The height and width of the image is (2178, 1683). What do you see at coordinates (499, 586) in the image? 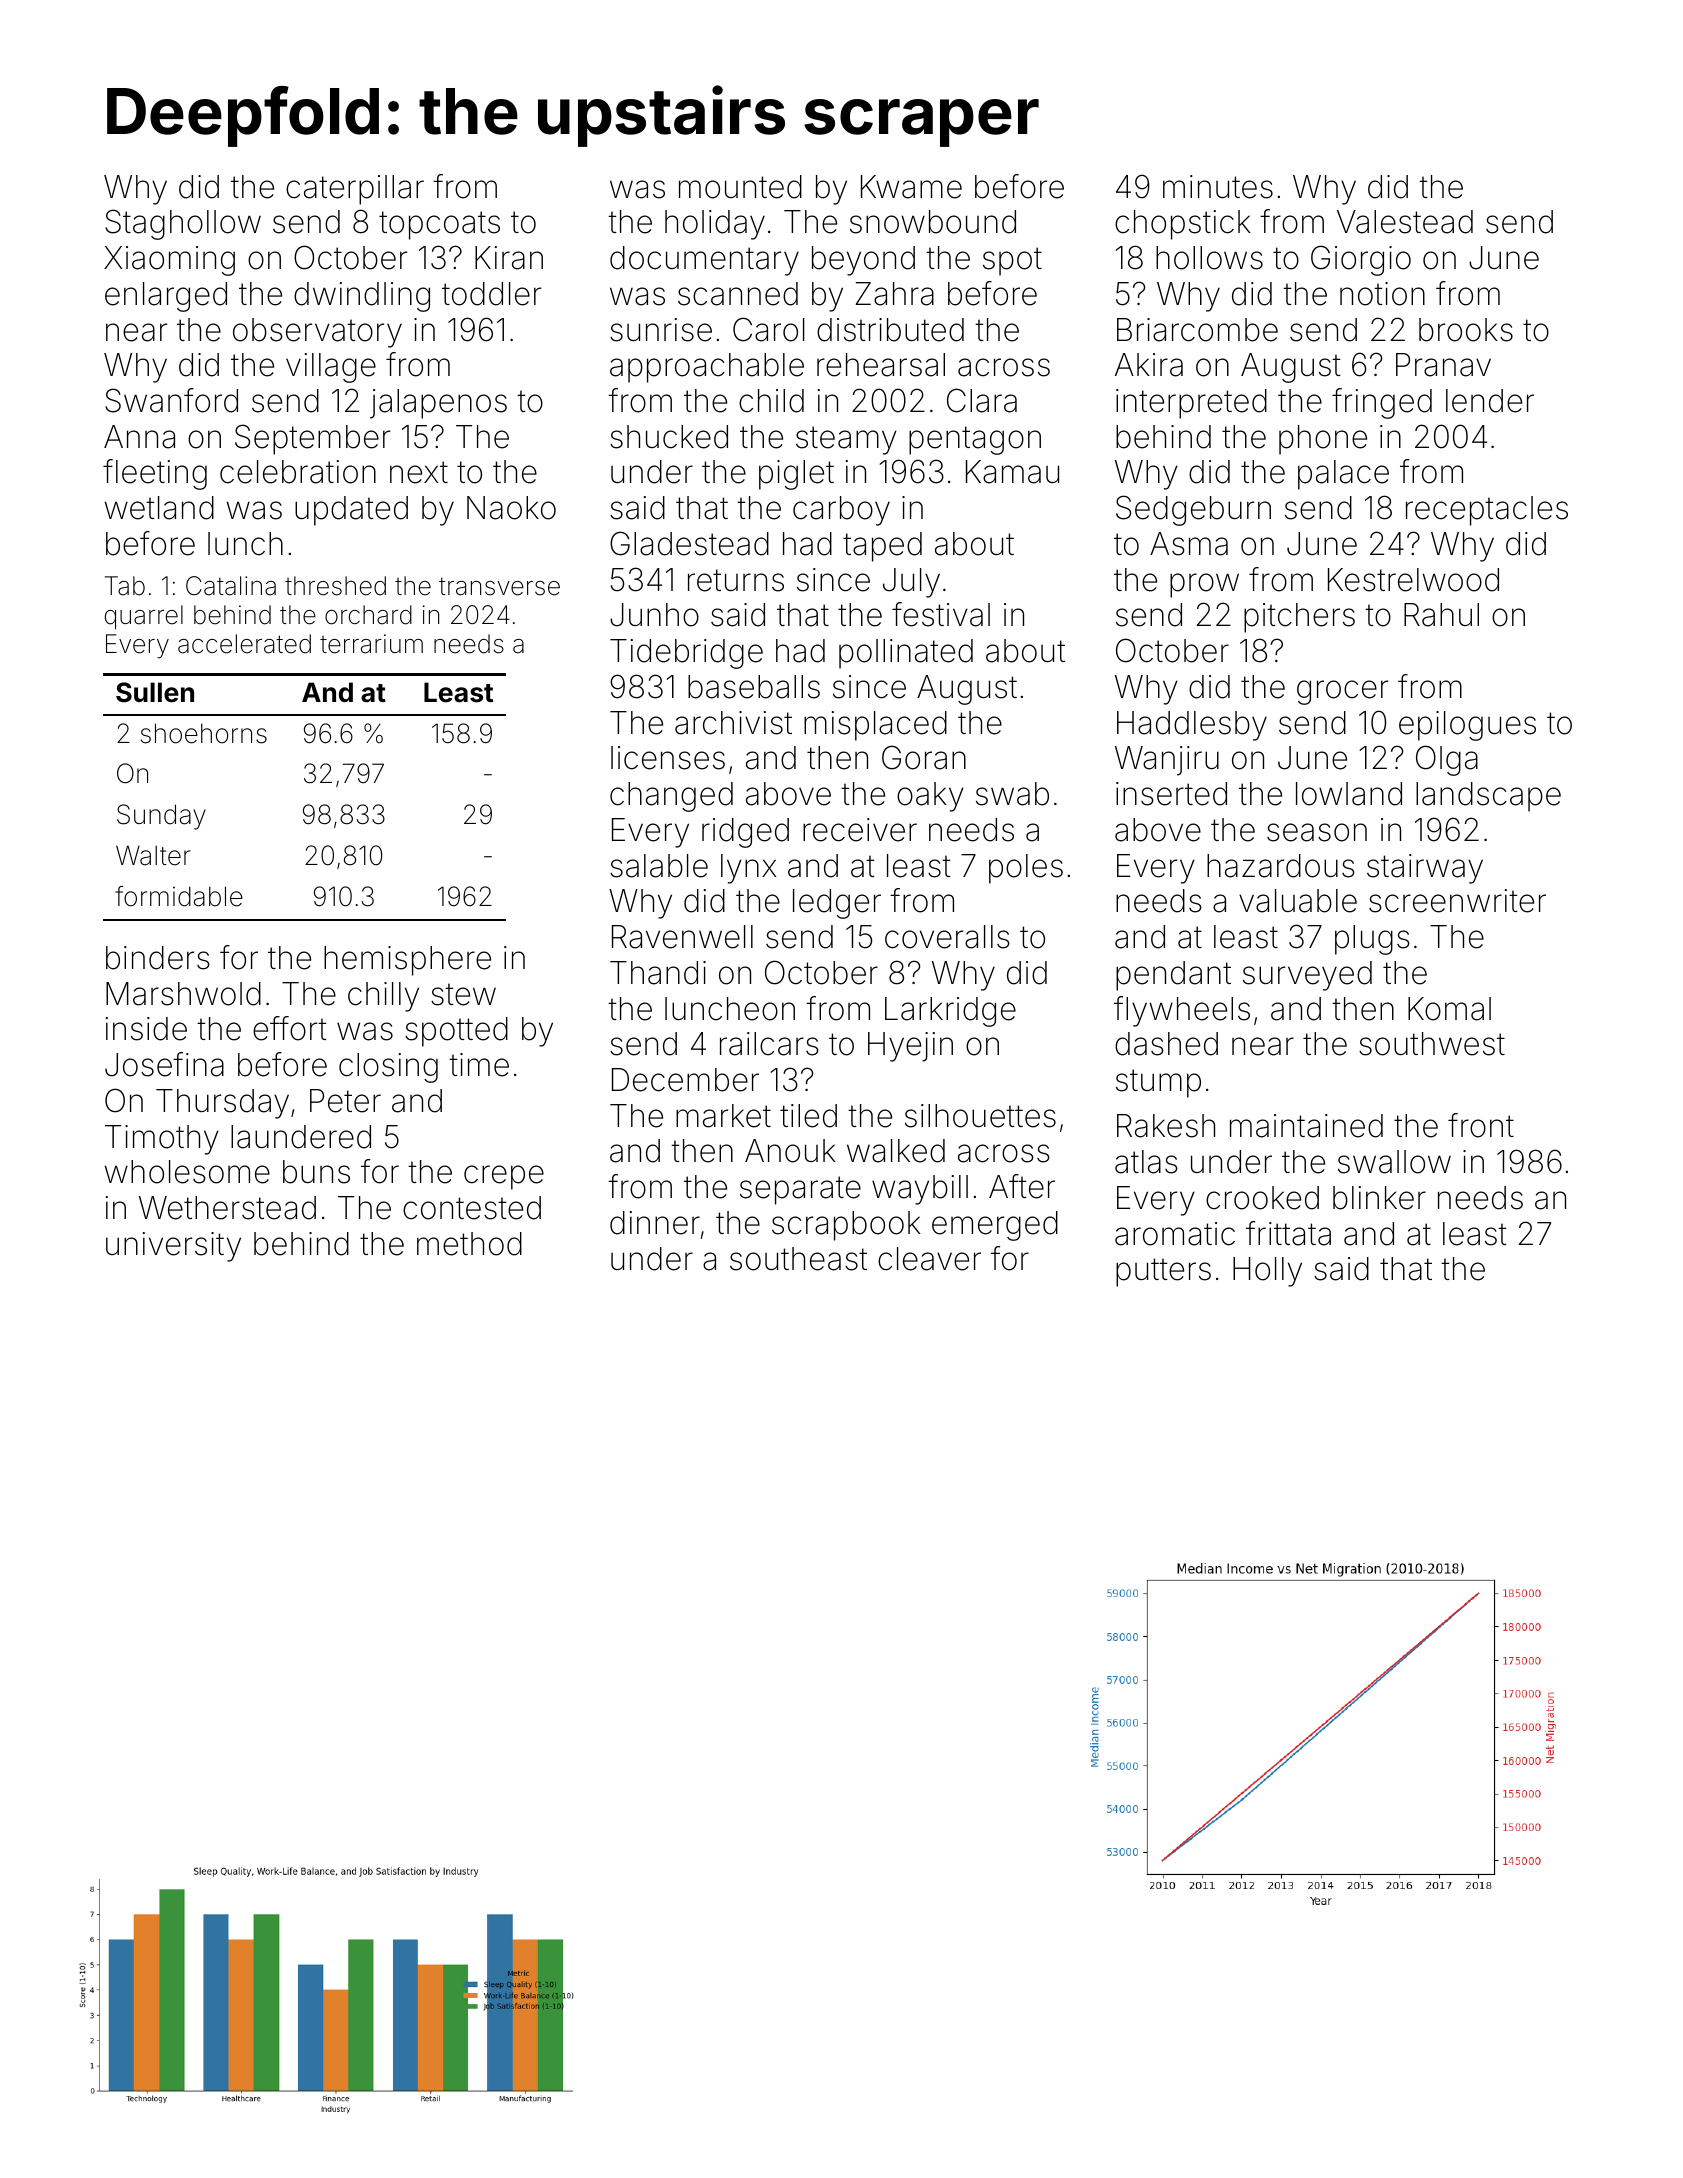
I see `transverse` at bounding box center [499, 586].
